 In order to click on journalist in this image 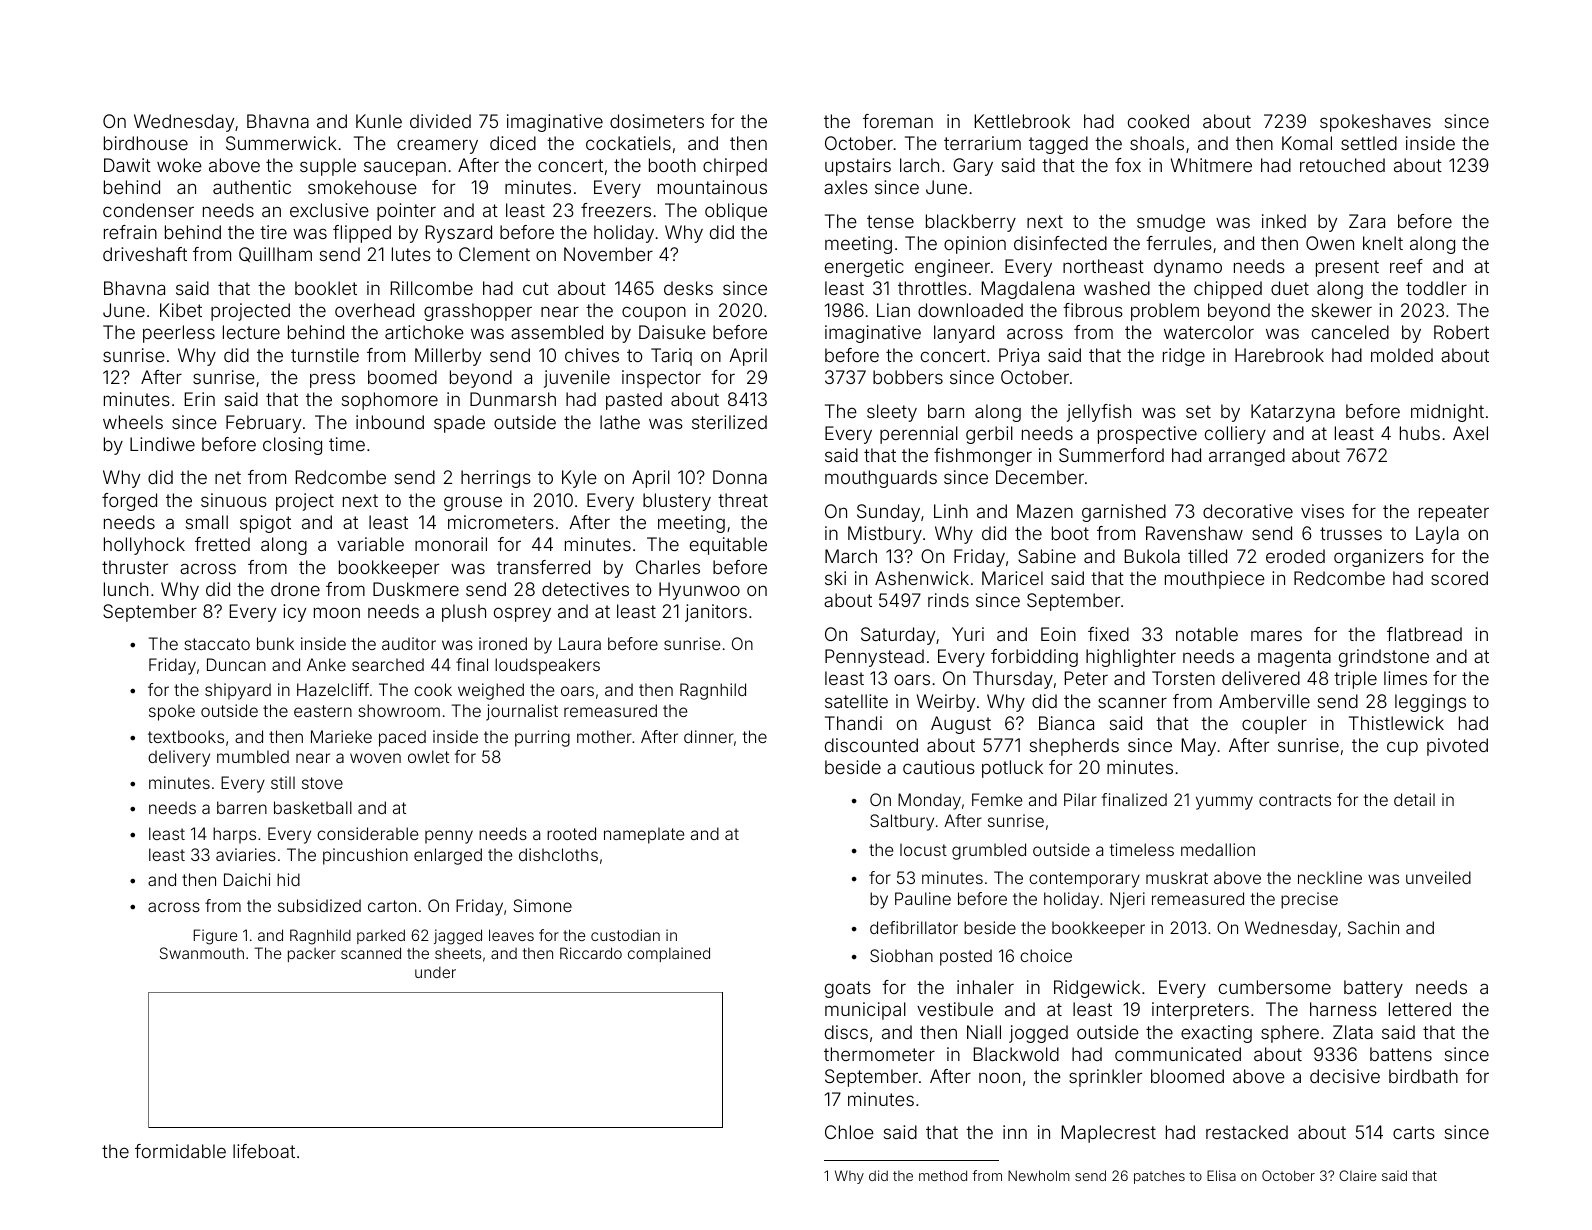, I will do `click(522, 712)`.
